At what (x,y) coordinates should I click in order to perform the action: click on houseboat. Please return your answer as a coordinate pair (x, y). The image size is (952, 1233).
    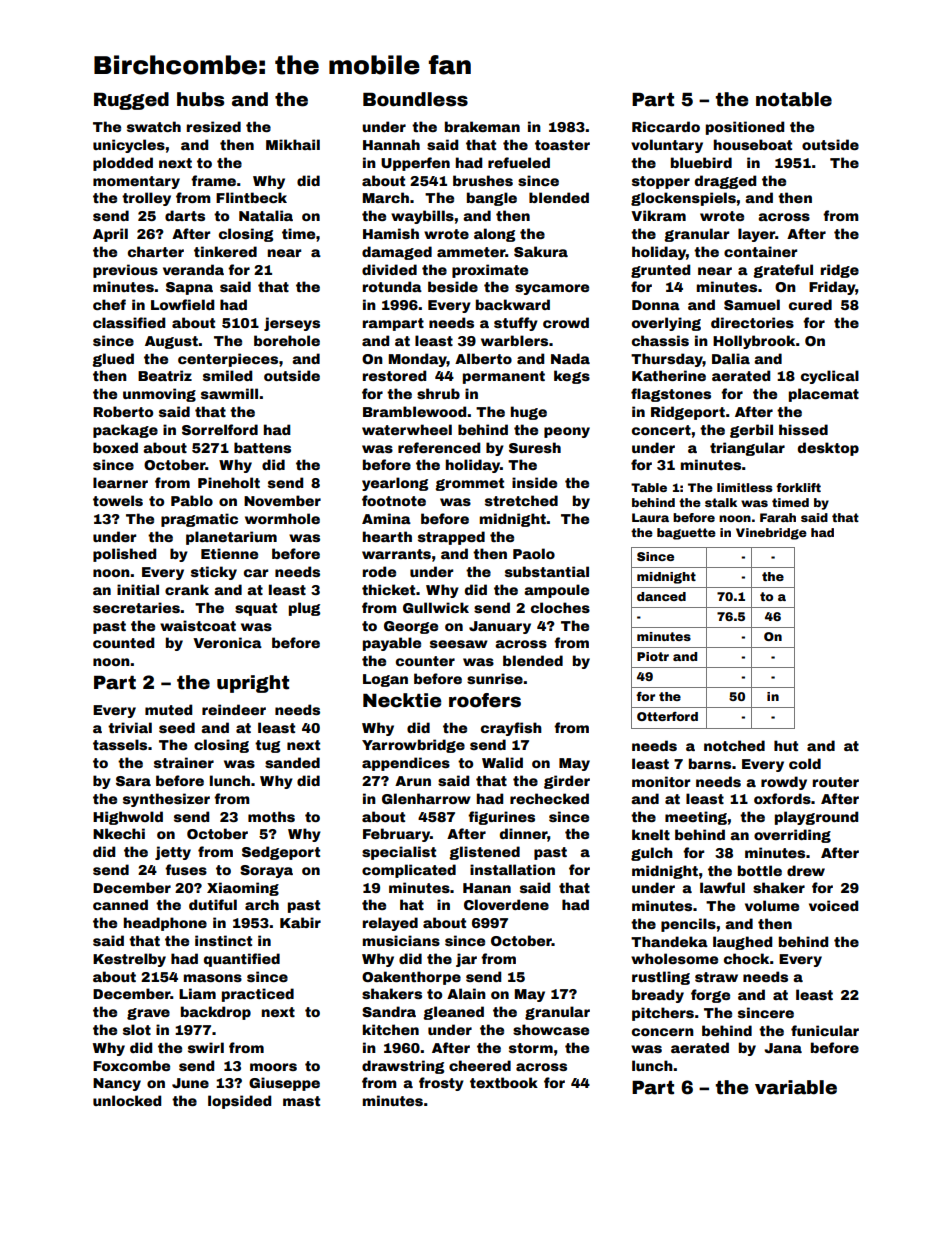
    Looking at the image, I should click on (753, 144).
